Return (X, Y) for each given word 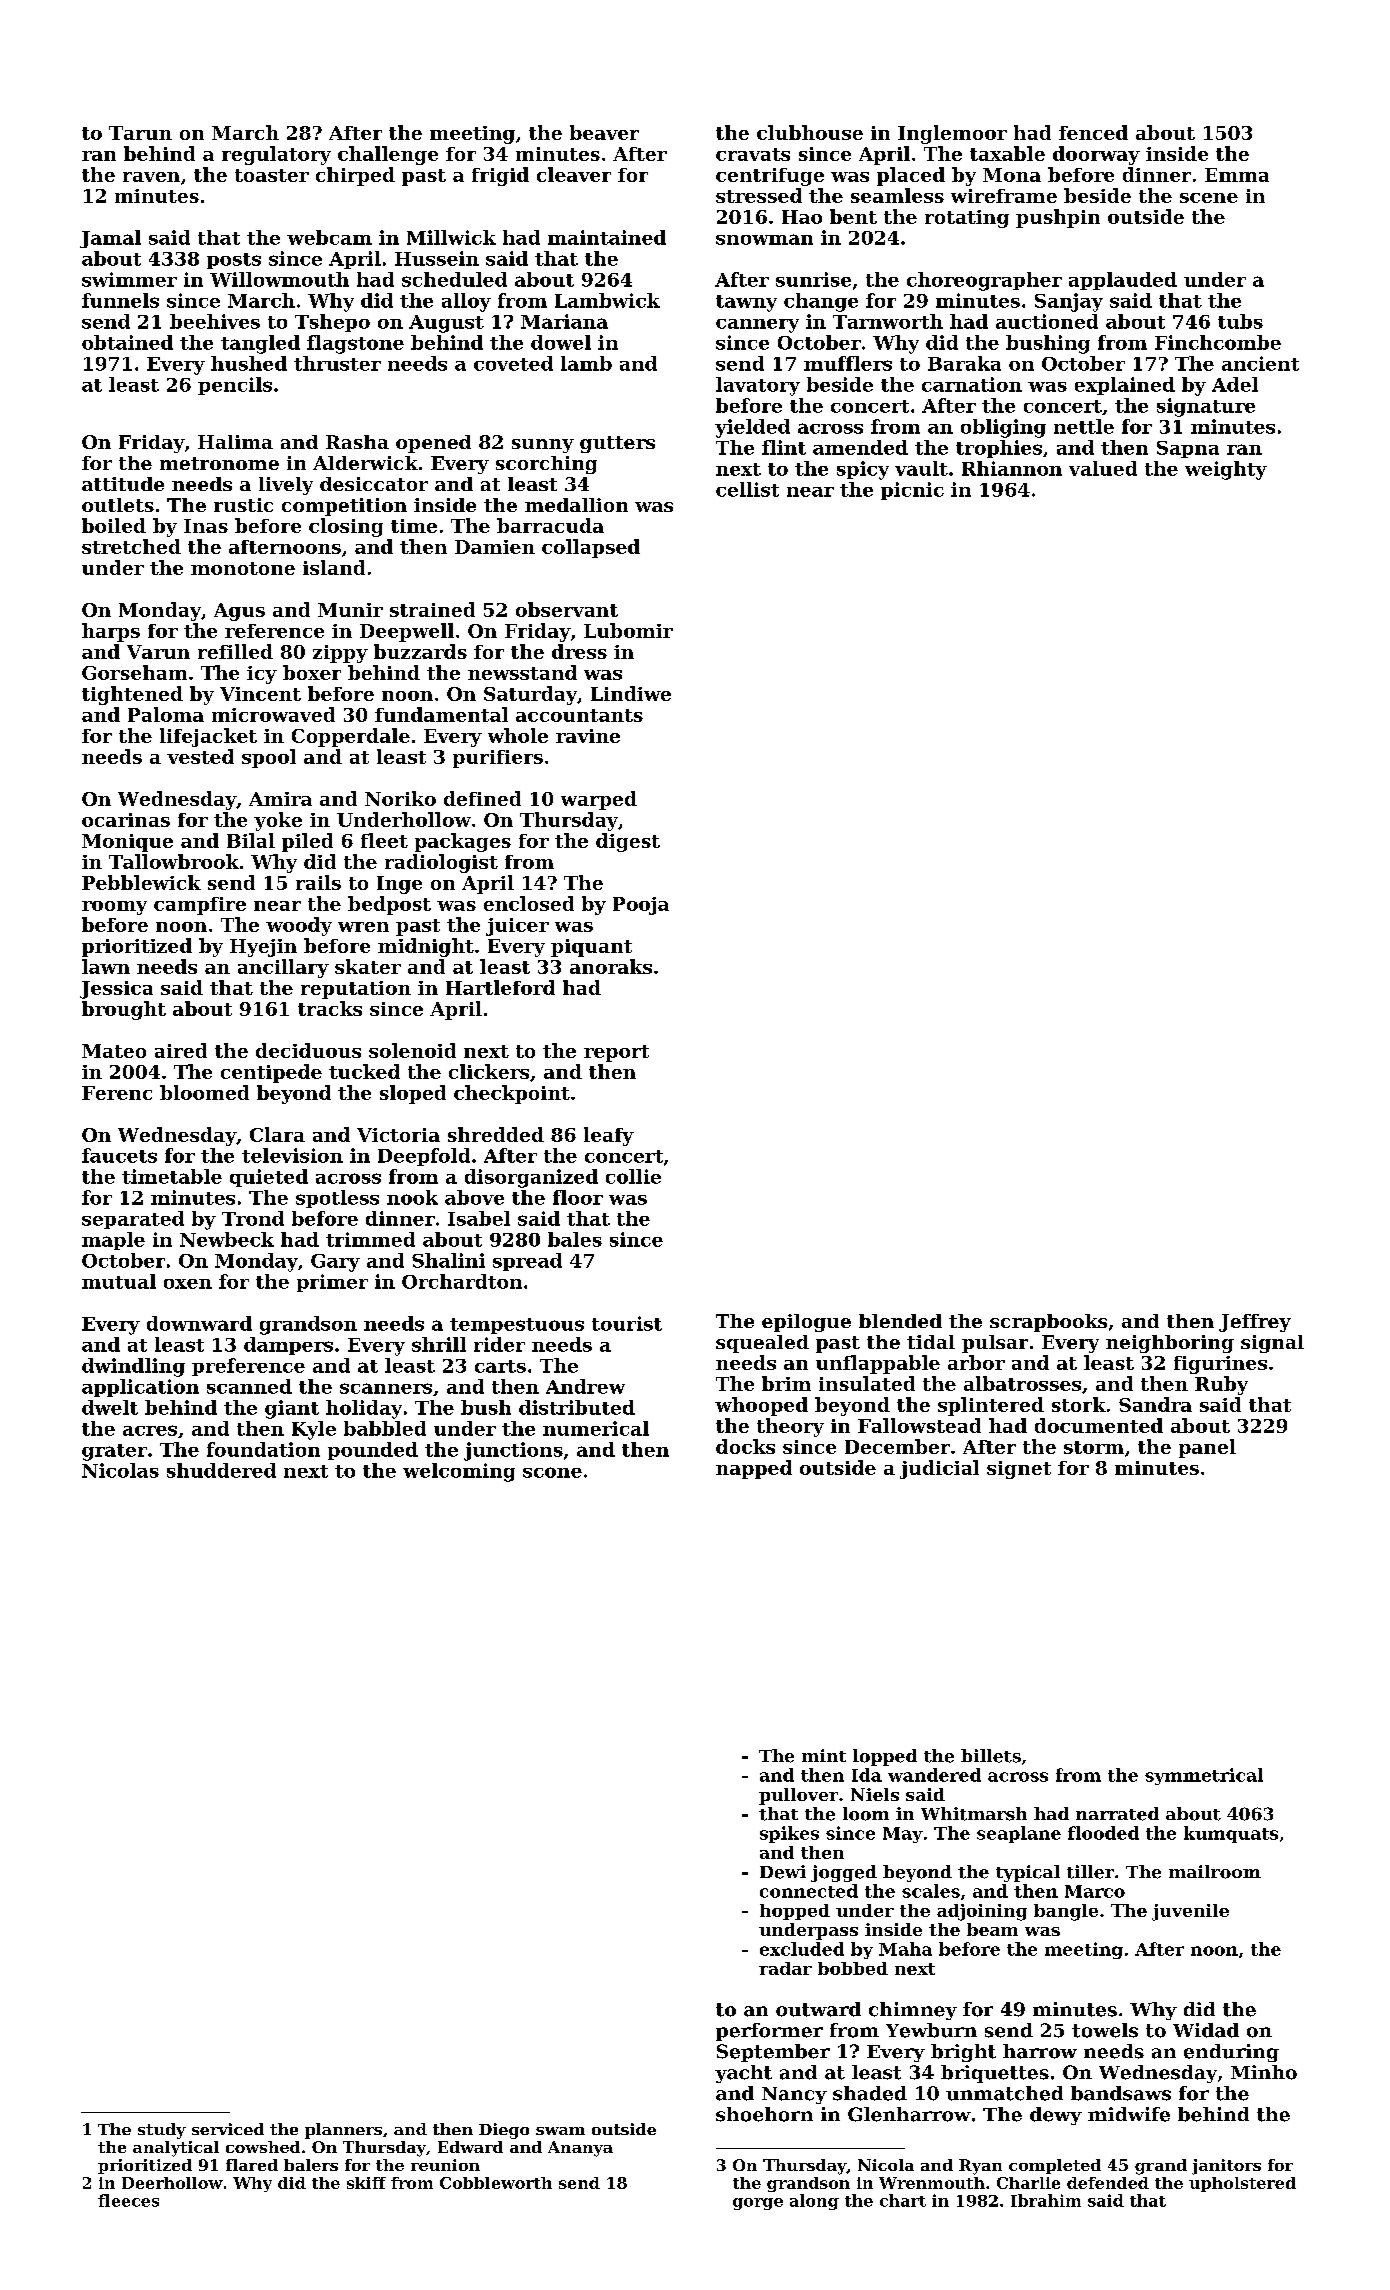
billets (991, 1756)
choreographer (984, 281)
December (897, 1446)
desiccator (374, 484)
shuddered (221, 1470)
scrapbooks (1048, 1323)
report (616, 1053)
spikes (789, 1834)
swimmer (129, 279)
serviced (228, 2129)
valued (1103, 468)
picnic (912, 491)
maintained (607, 237)
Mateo (114, 1051)
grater (114, 1452)
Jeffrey (1255, 1323)
